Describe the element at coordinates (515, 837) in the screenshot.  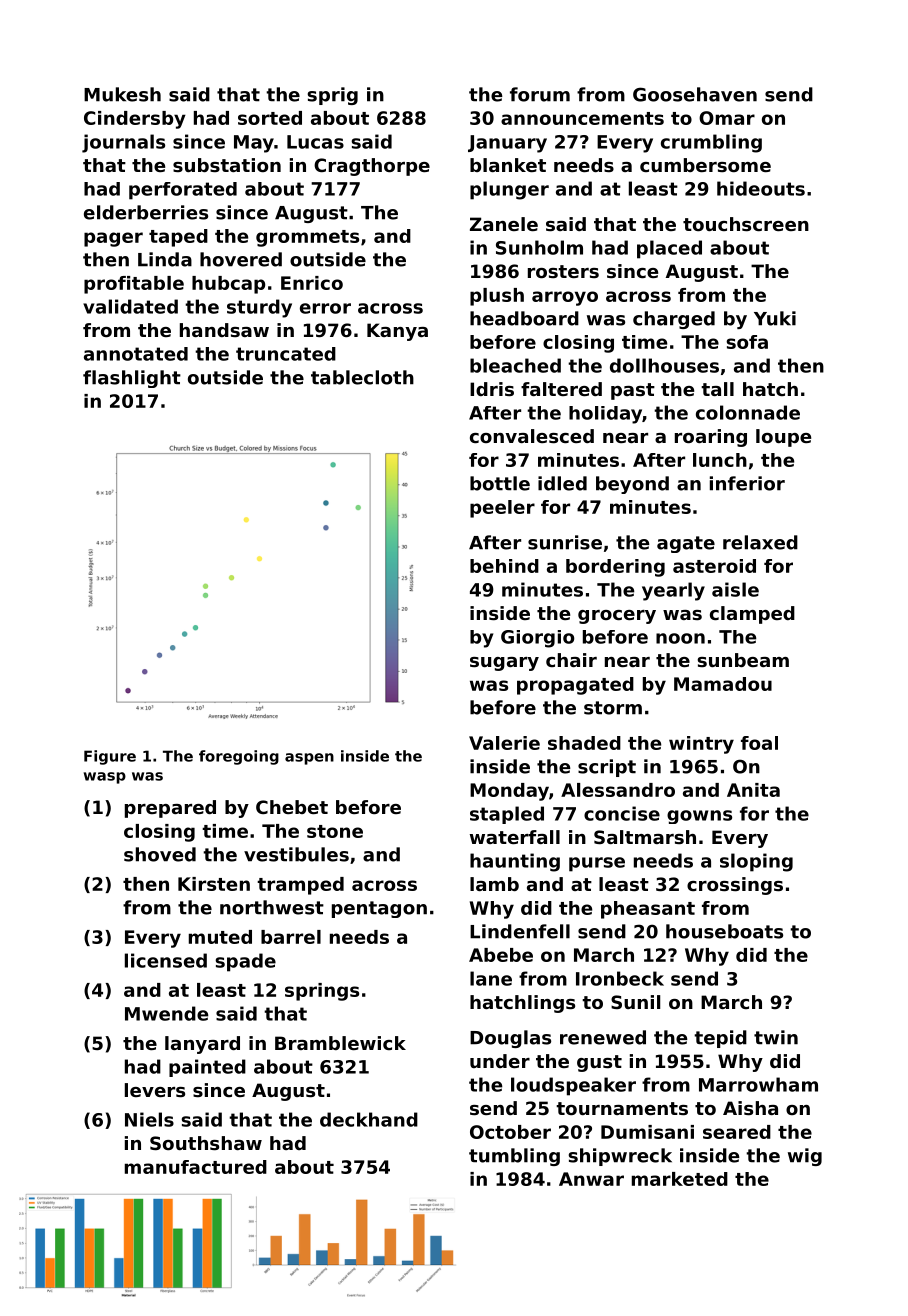
I see `waterfall` at that location.
